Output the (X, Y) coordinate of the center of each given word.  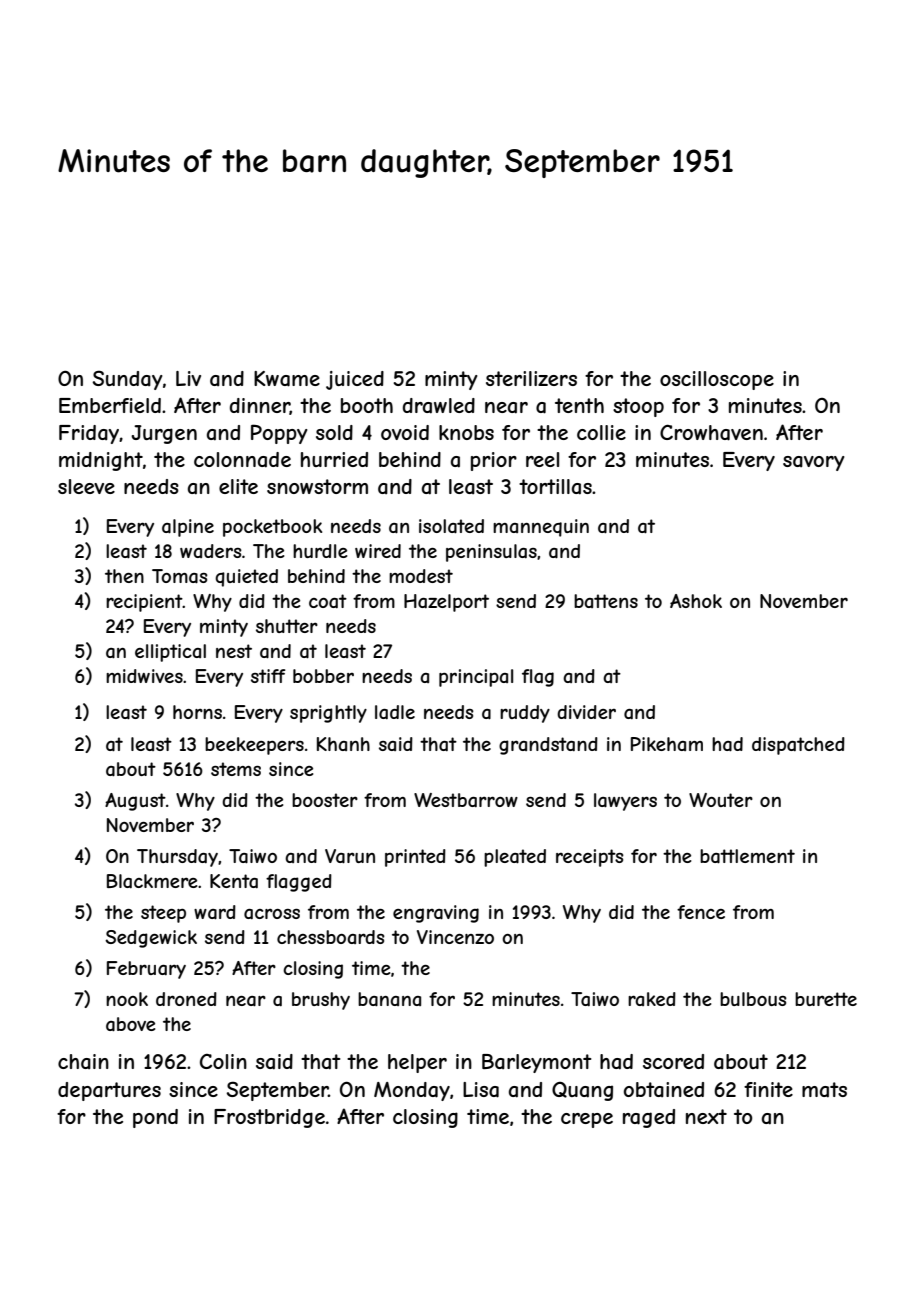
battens (606, 601)
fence (701, 912)
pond (155, 1118)
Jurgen (164, 434)
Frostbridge (269, 1118)
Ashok (696, 601)
